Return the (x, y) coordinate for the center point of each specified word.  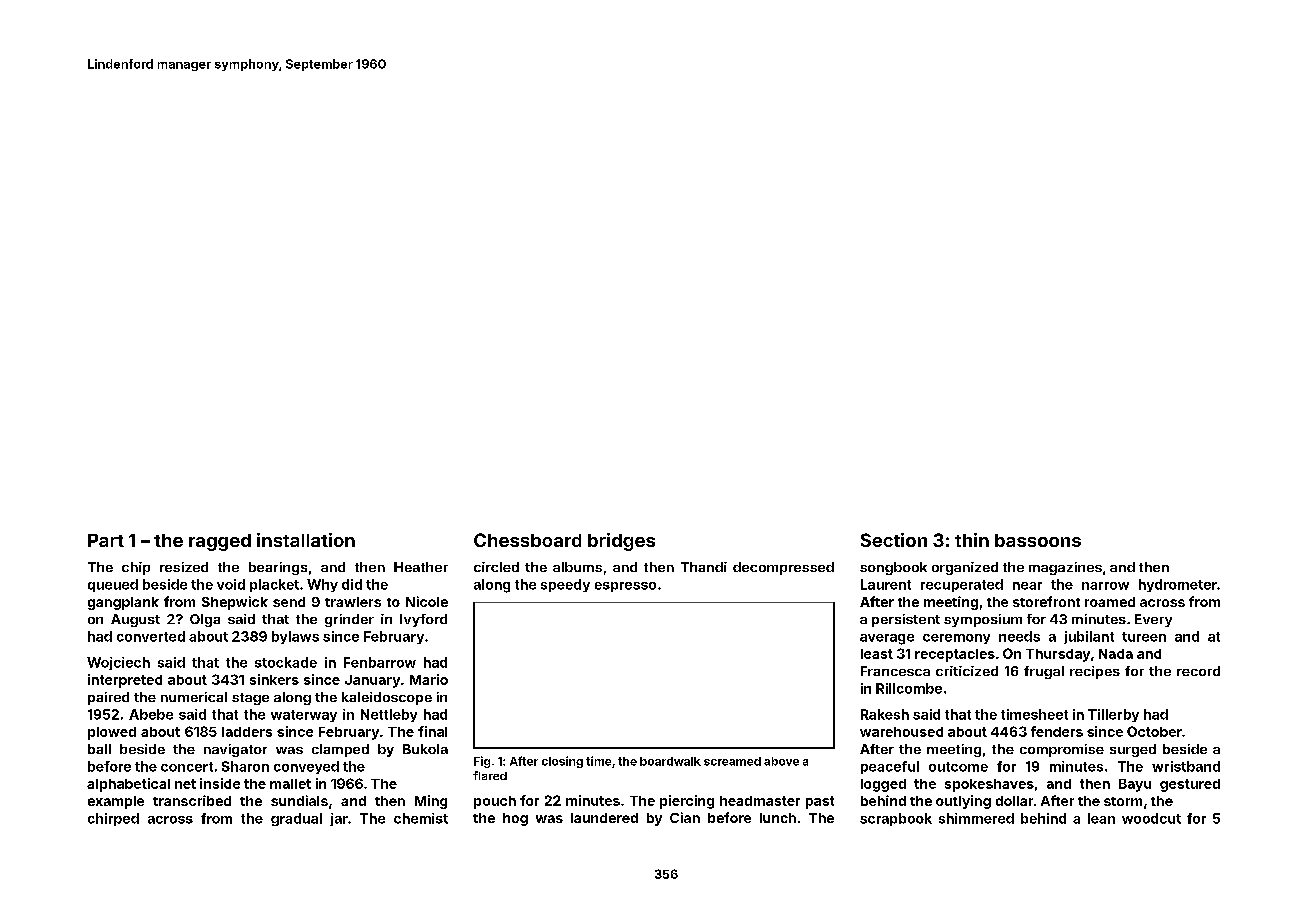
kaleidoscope (387, 698)
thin (972, 540)
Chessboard (527, 540)
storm (1123, 801)
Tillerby (1113, 715)
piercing (687, 802)
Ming (431, 802)
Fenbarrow (380, 662)
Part (106, 540)
